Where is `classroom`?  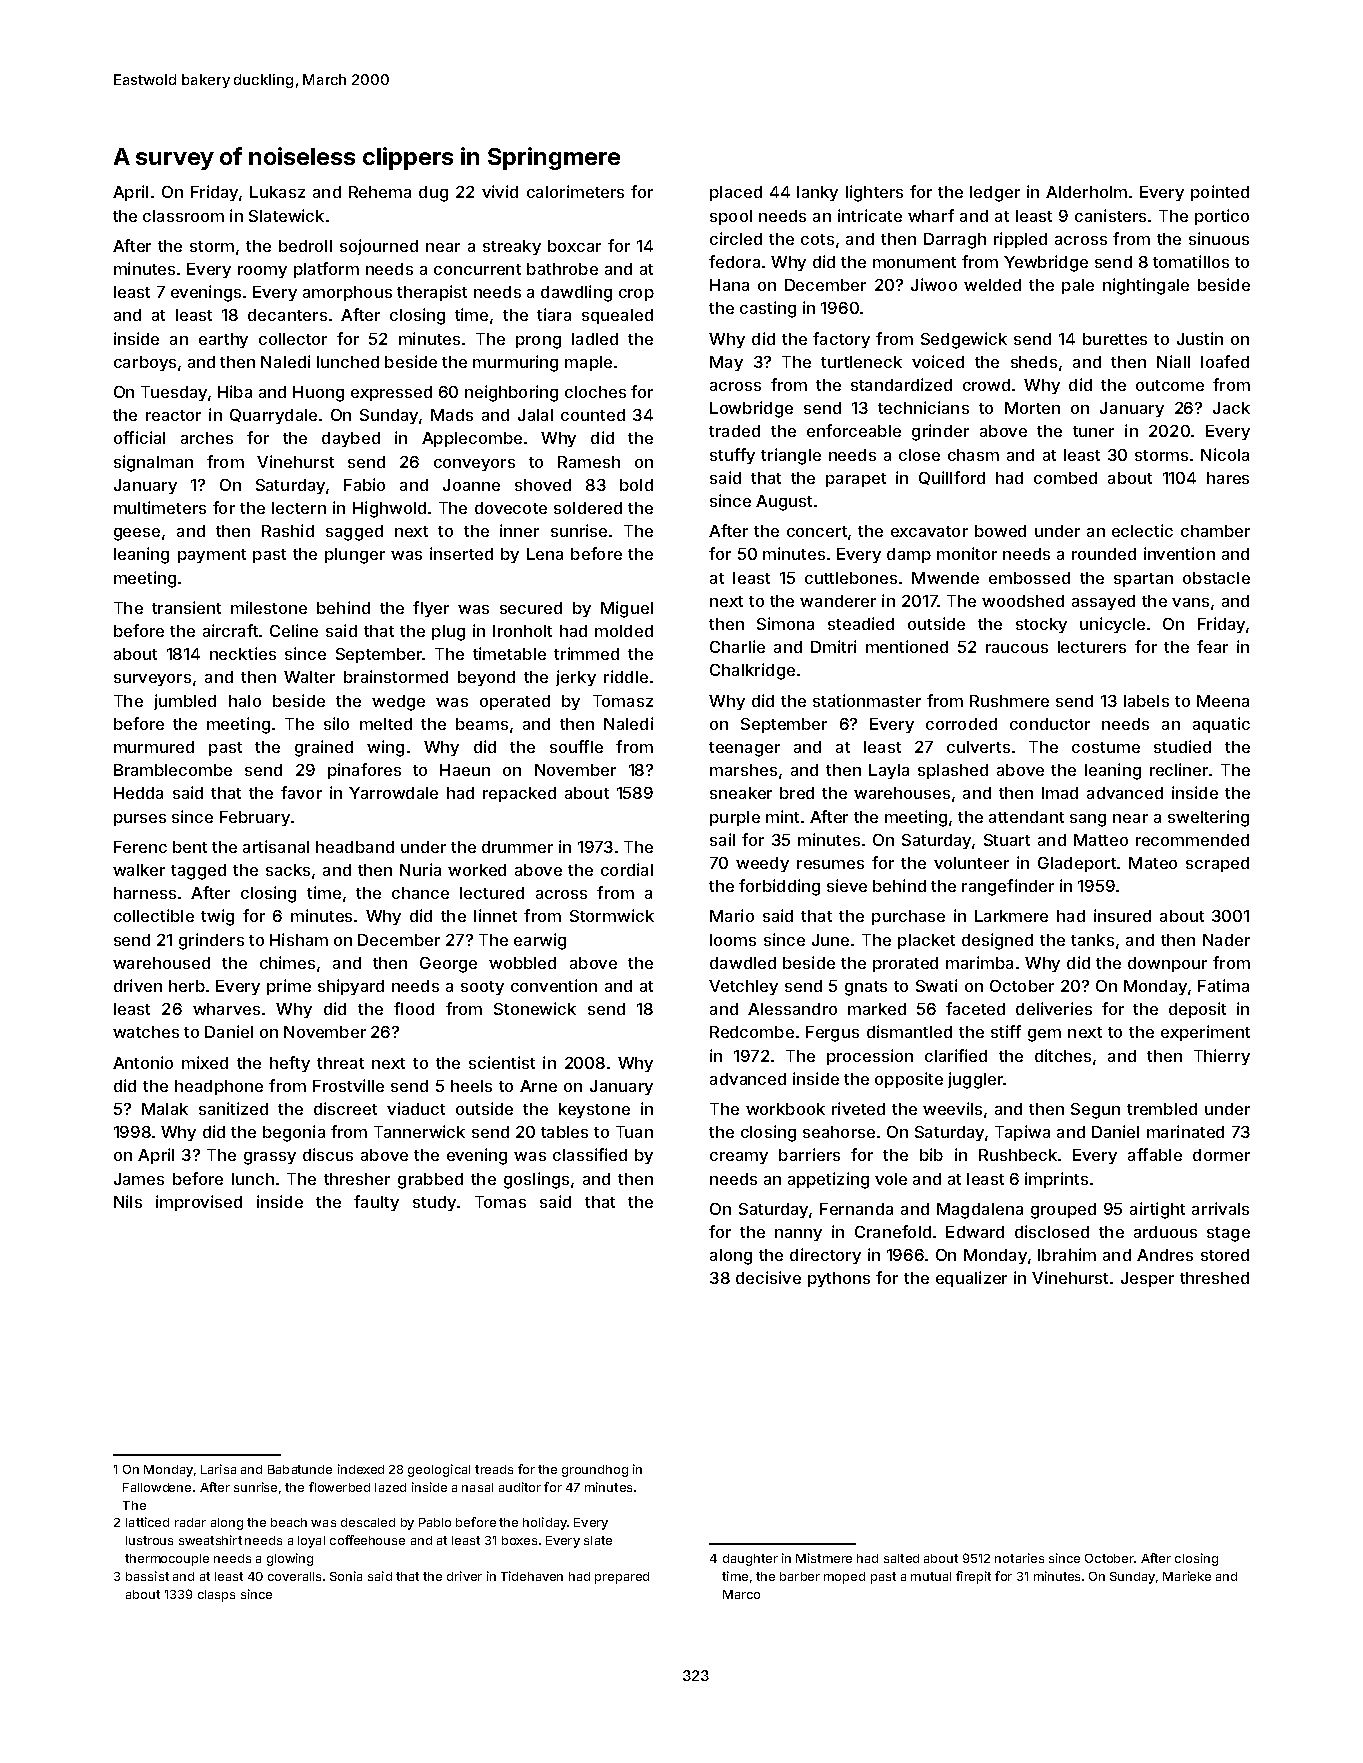
classroom is located at coordinates (183, 216).
